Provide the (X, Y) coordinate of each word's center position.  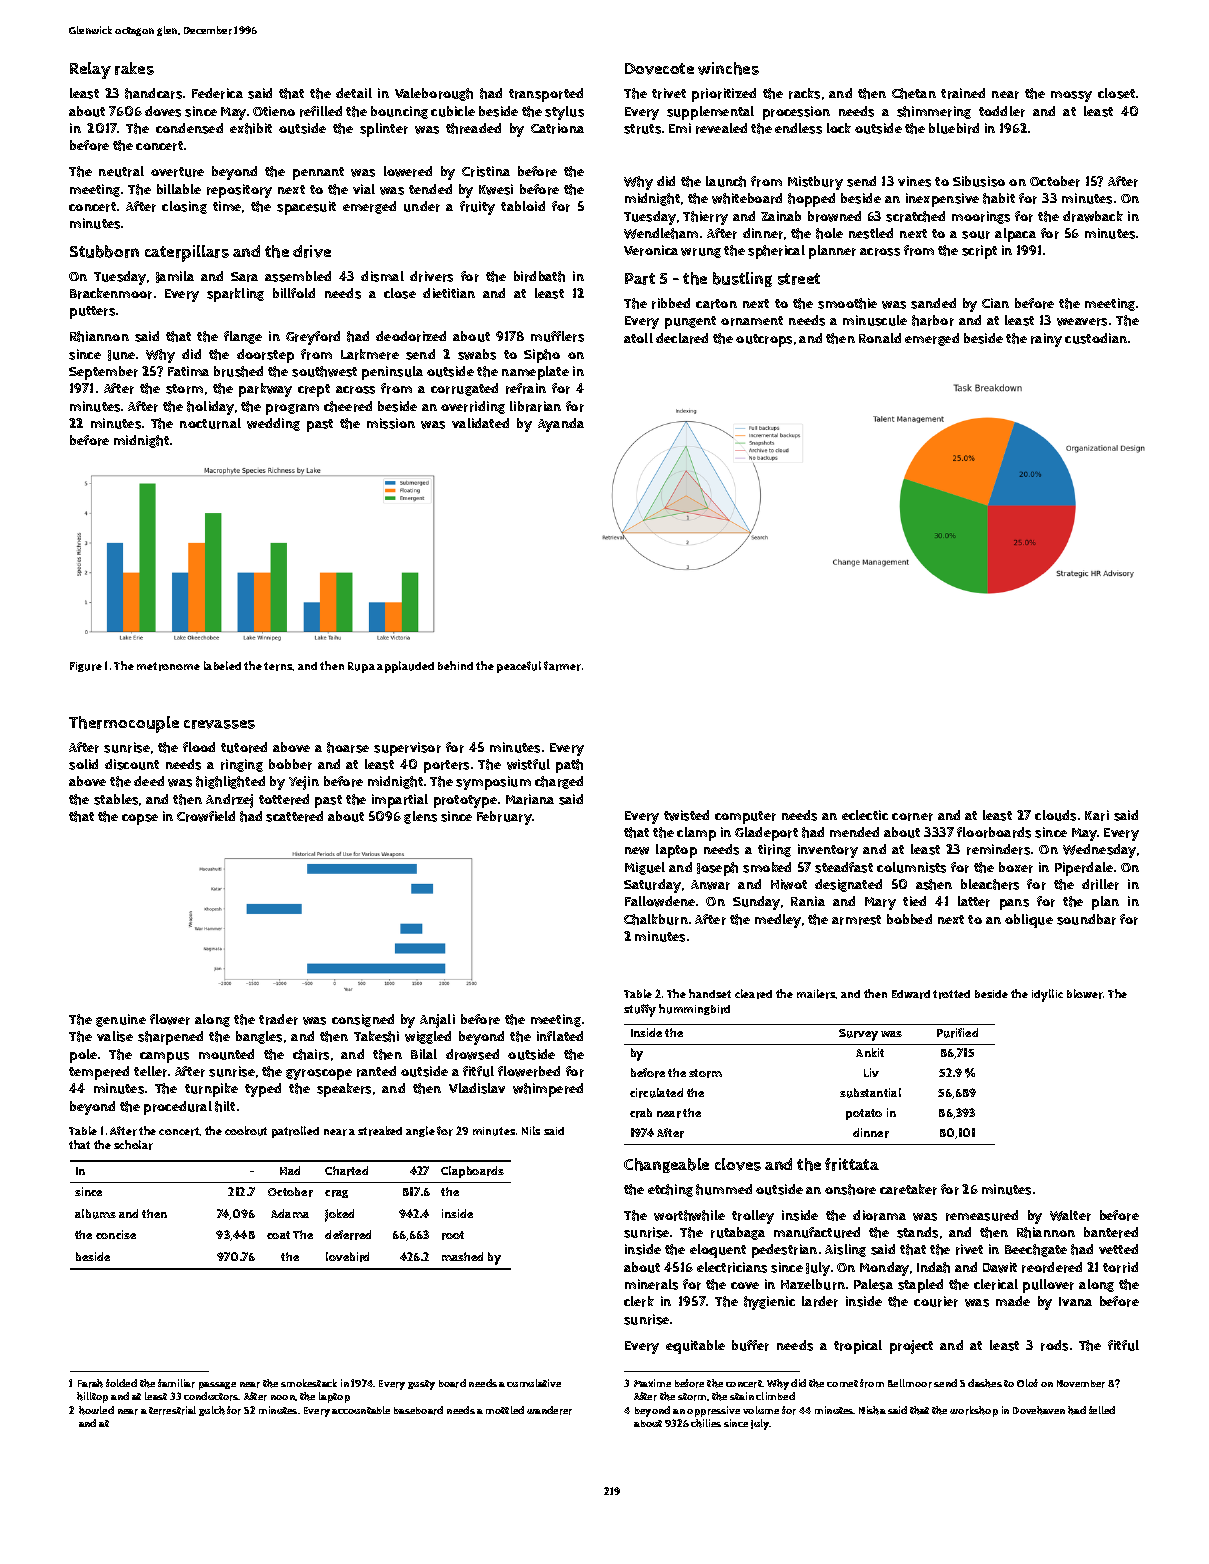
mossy (1071, 96)
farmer (562, 666)
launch (726, 181)
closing (184, 207)
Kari (1097, 815)
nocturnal (210, 423)
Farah (90, 1383)
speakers (344, 1090)
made (1013, 1301)
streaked (380, 1131)
